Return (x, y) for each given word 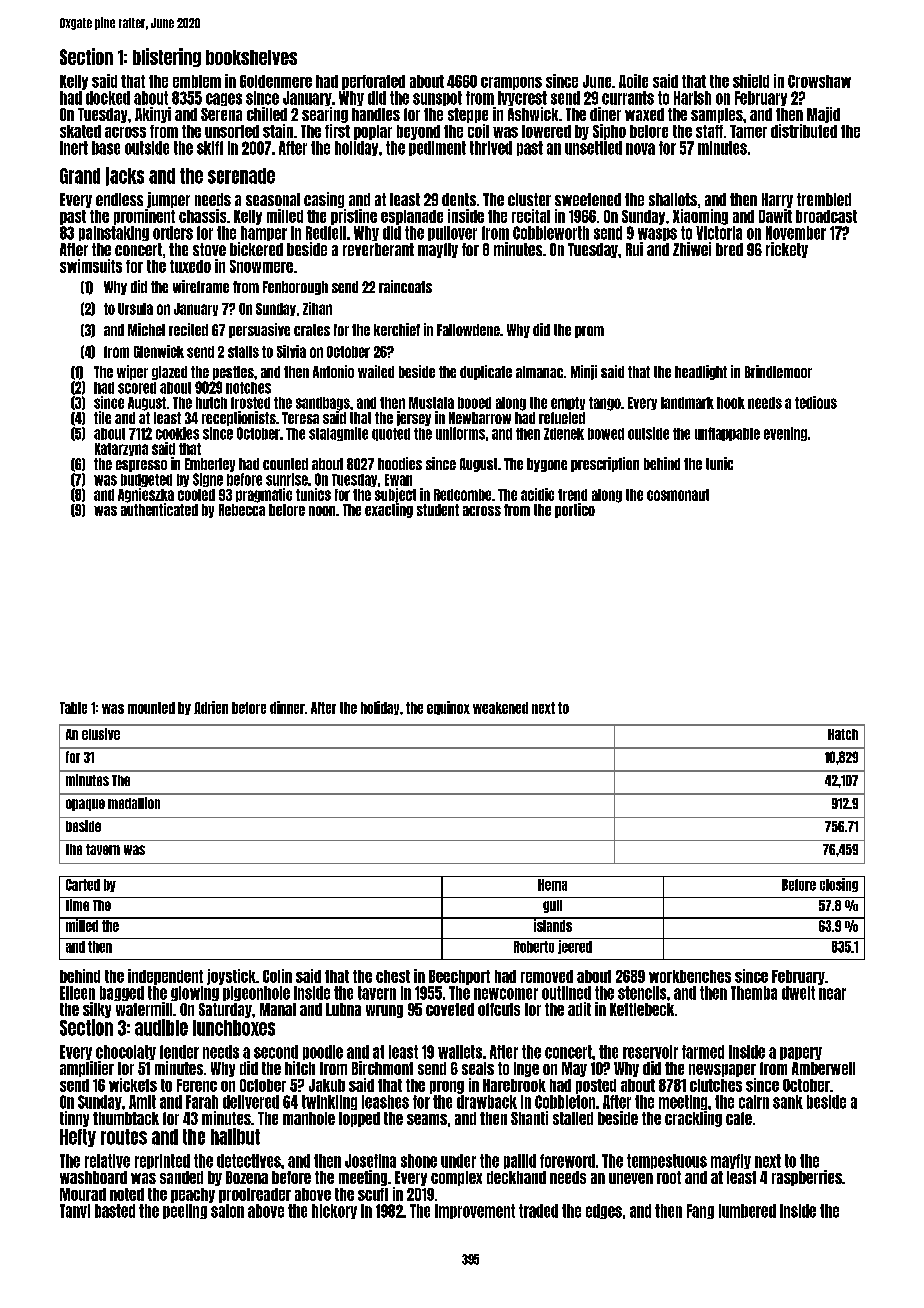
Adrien (211, 707)
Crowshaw (819, 81)
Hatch (843, 734)
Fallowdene (468, 330)
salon (227, 1211)
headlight (701, 372)
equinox (448, 708)
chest (393, 976)
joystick (231, 977)
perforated (373, 82)
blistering (167, 57)
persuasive (259, 330)
